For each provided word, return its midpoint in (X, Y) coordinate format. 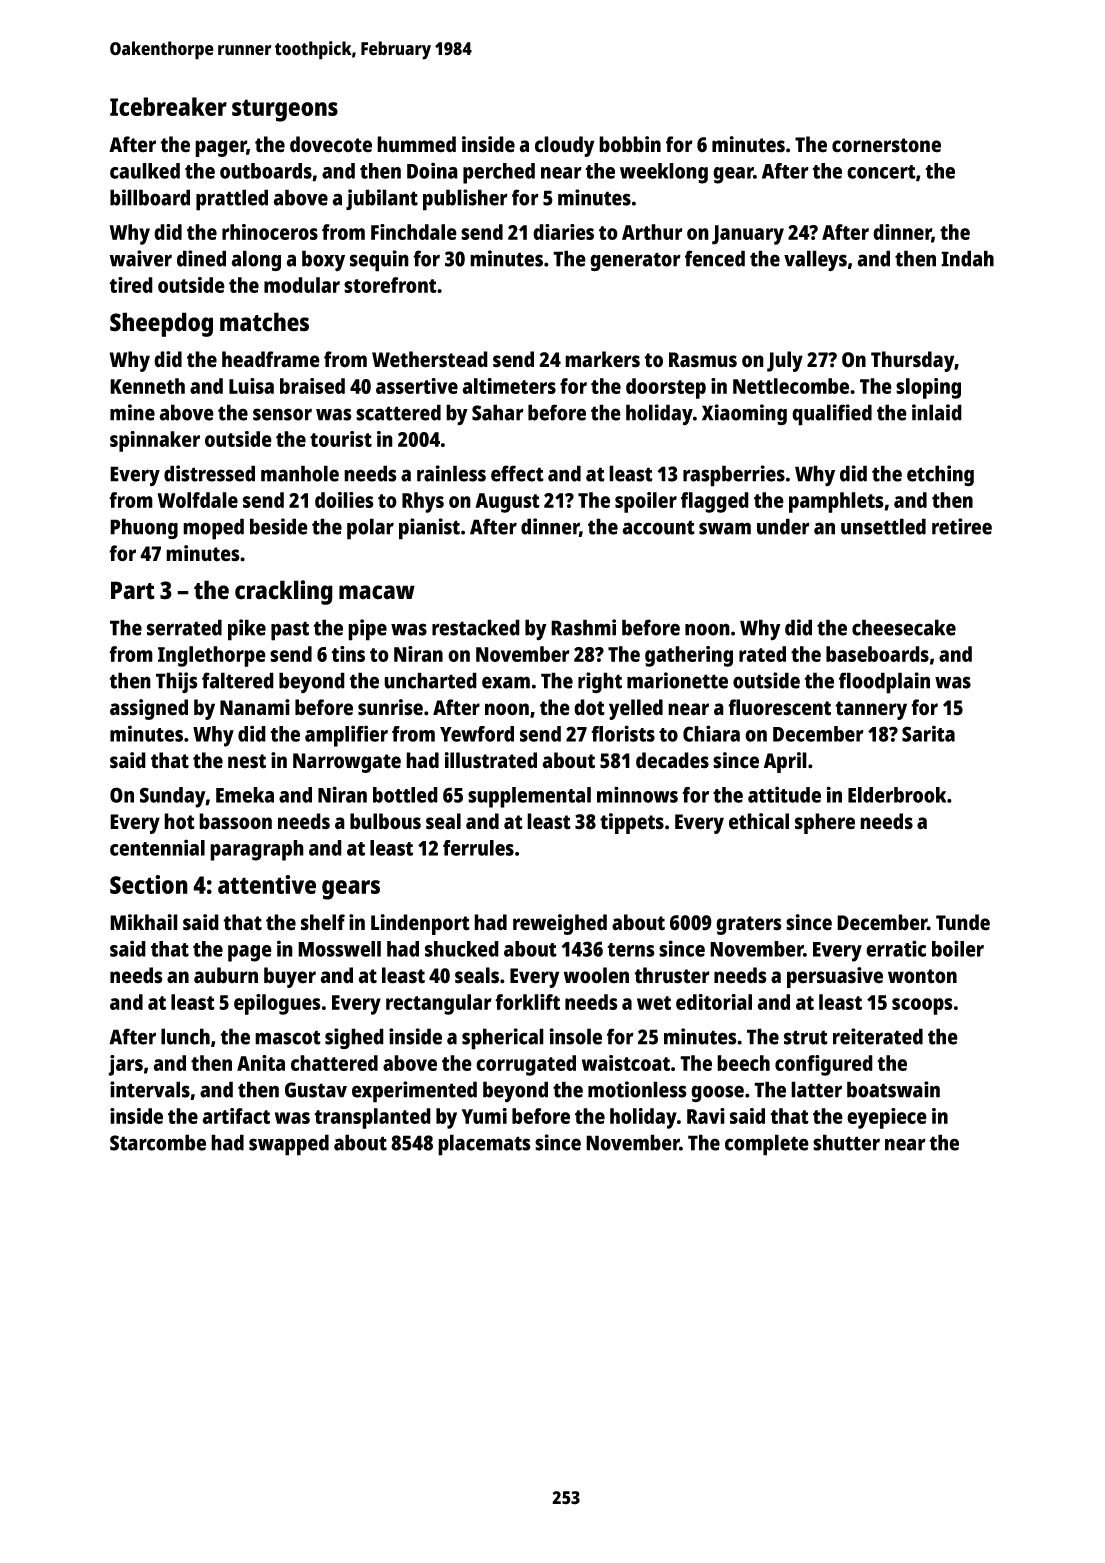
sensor (282, 414)
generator (635, 262)
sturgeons (285, 110)
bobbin (630, 144)
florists (623, 733)
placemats (484, 1145)
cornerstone (886, 145)
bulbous (385, 821)
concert (881, 172)
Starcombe (158, 1142)
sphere (825, 823)
